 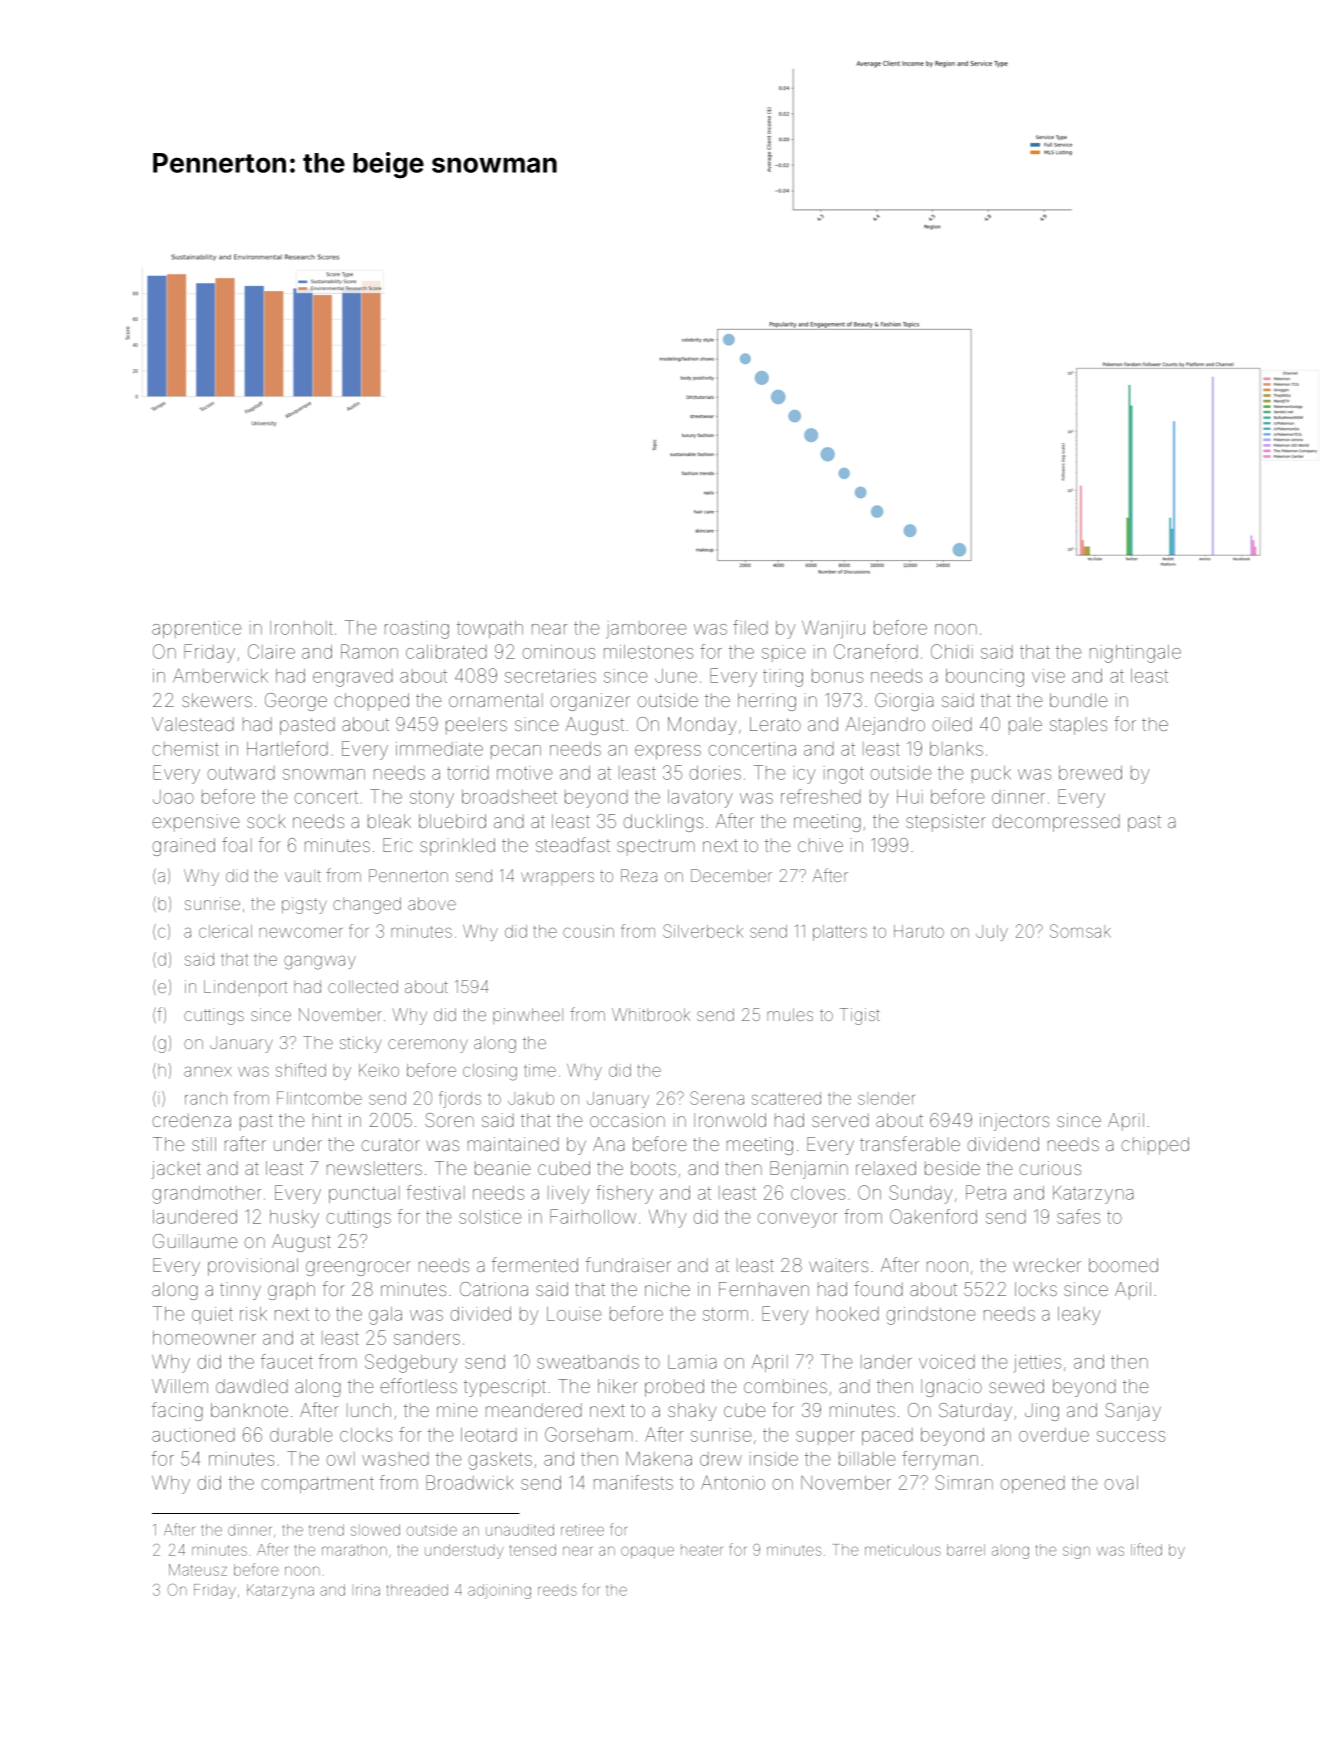 I want to click on sweatbands, so click(x=588, y=1362).
